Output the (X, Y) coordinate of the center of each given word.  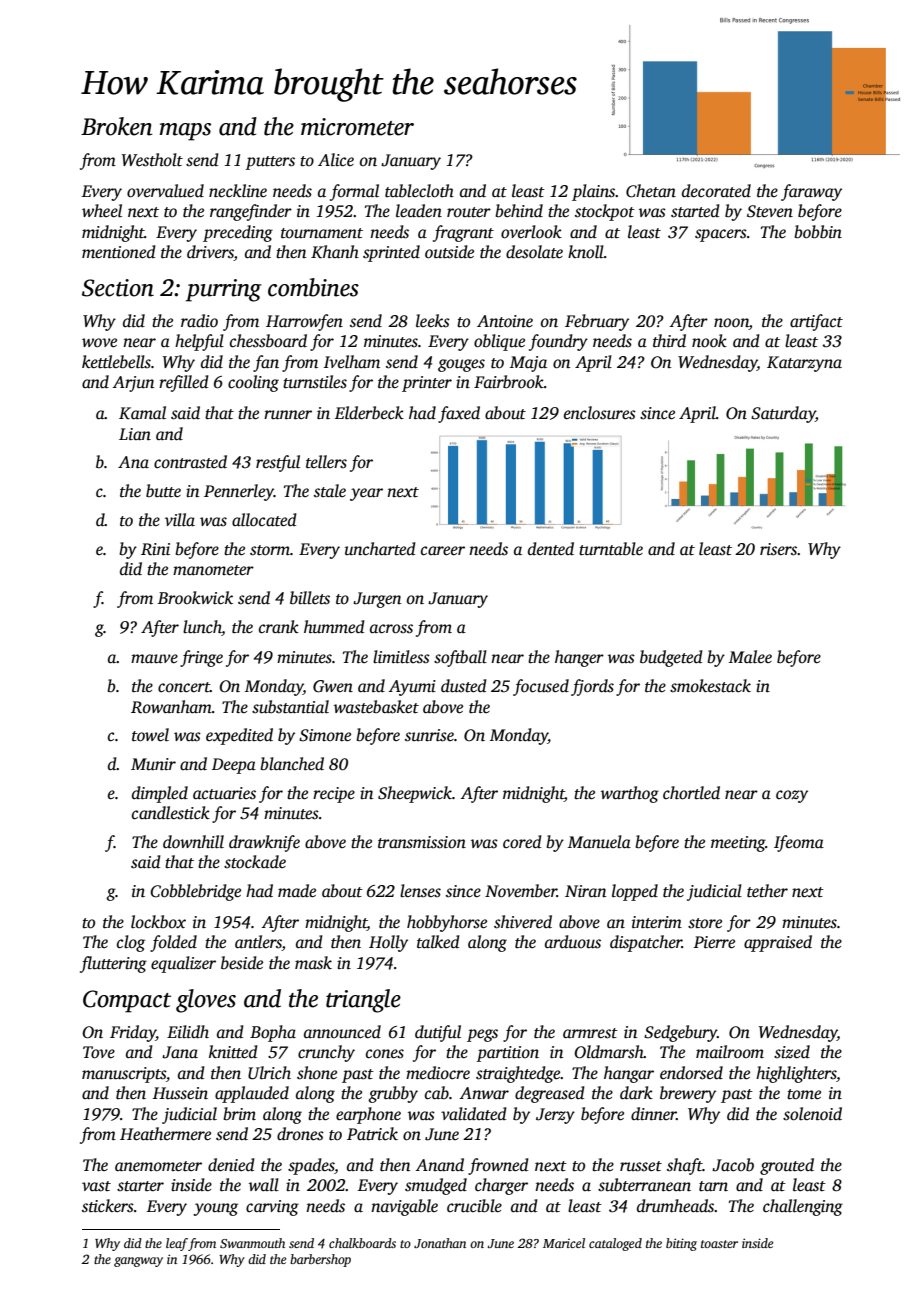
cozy (792, 796)
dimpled (160, 794)
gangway (138, 1262)
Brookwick (195, 598)
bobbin (818, 232)
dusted (464, 686)
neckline (238, 191)
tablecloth (419, 191)
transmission (422, 842)
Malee (750, 656)
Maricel (564, 1243)
